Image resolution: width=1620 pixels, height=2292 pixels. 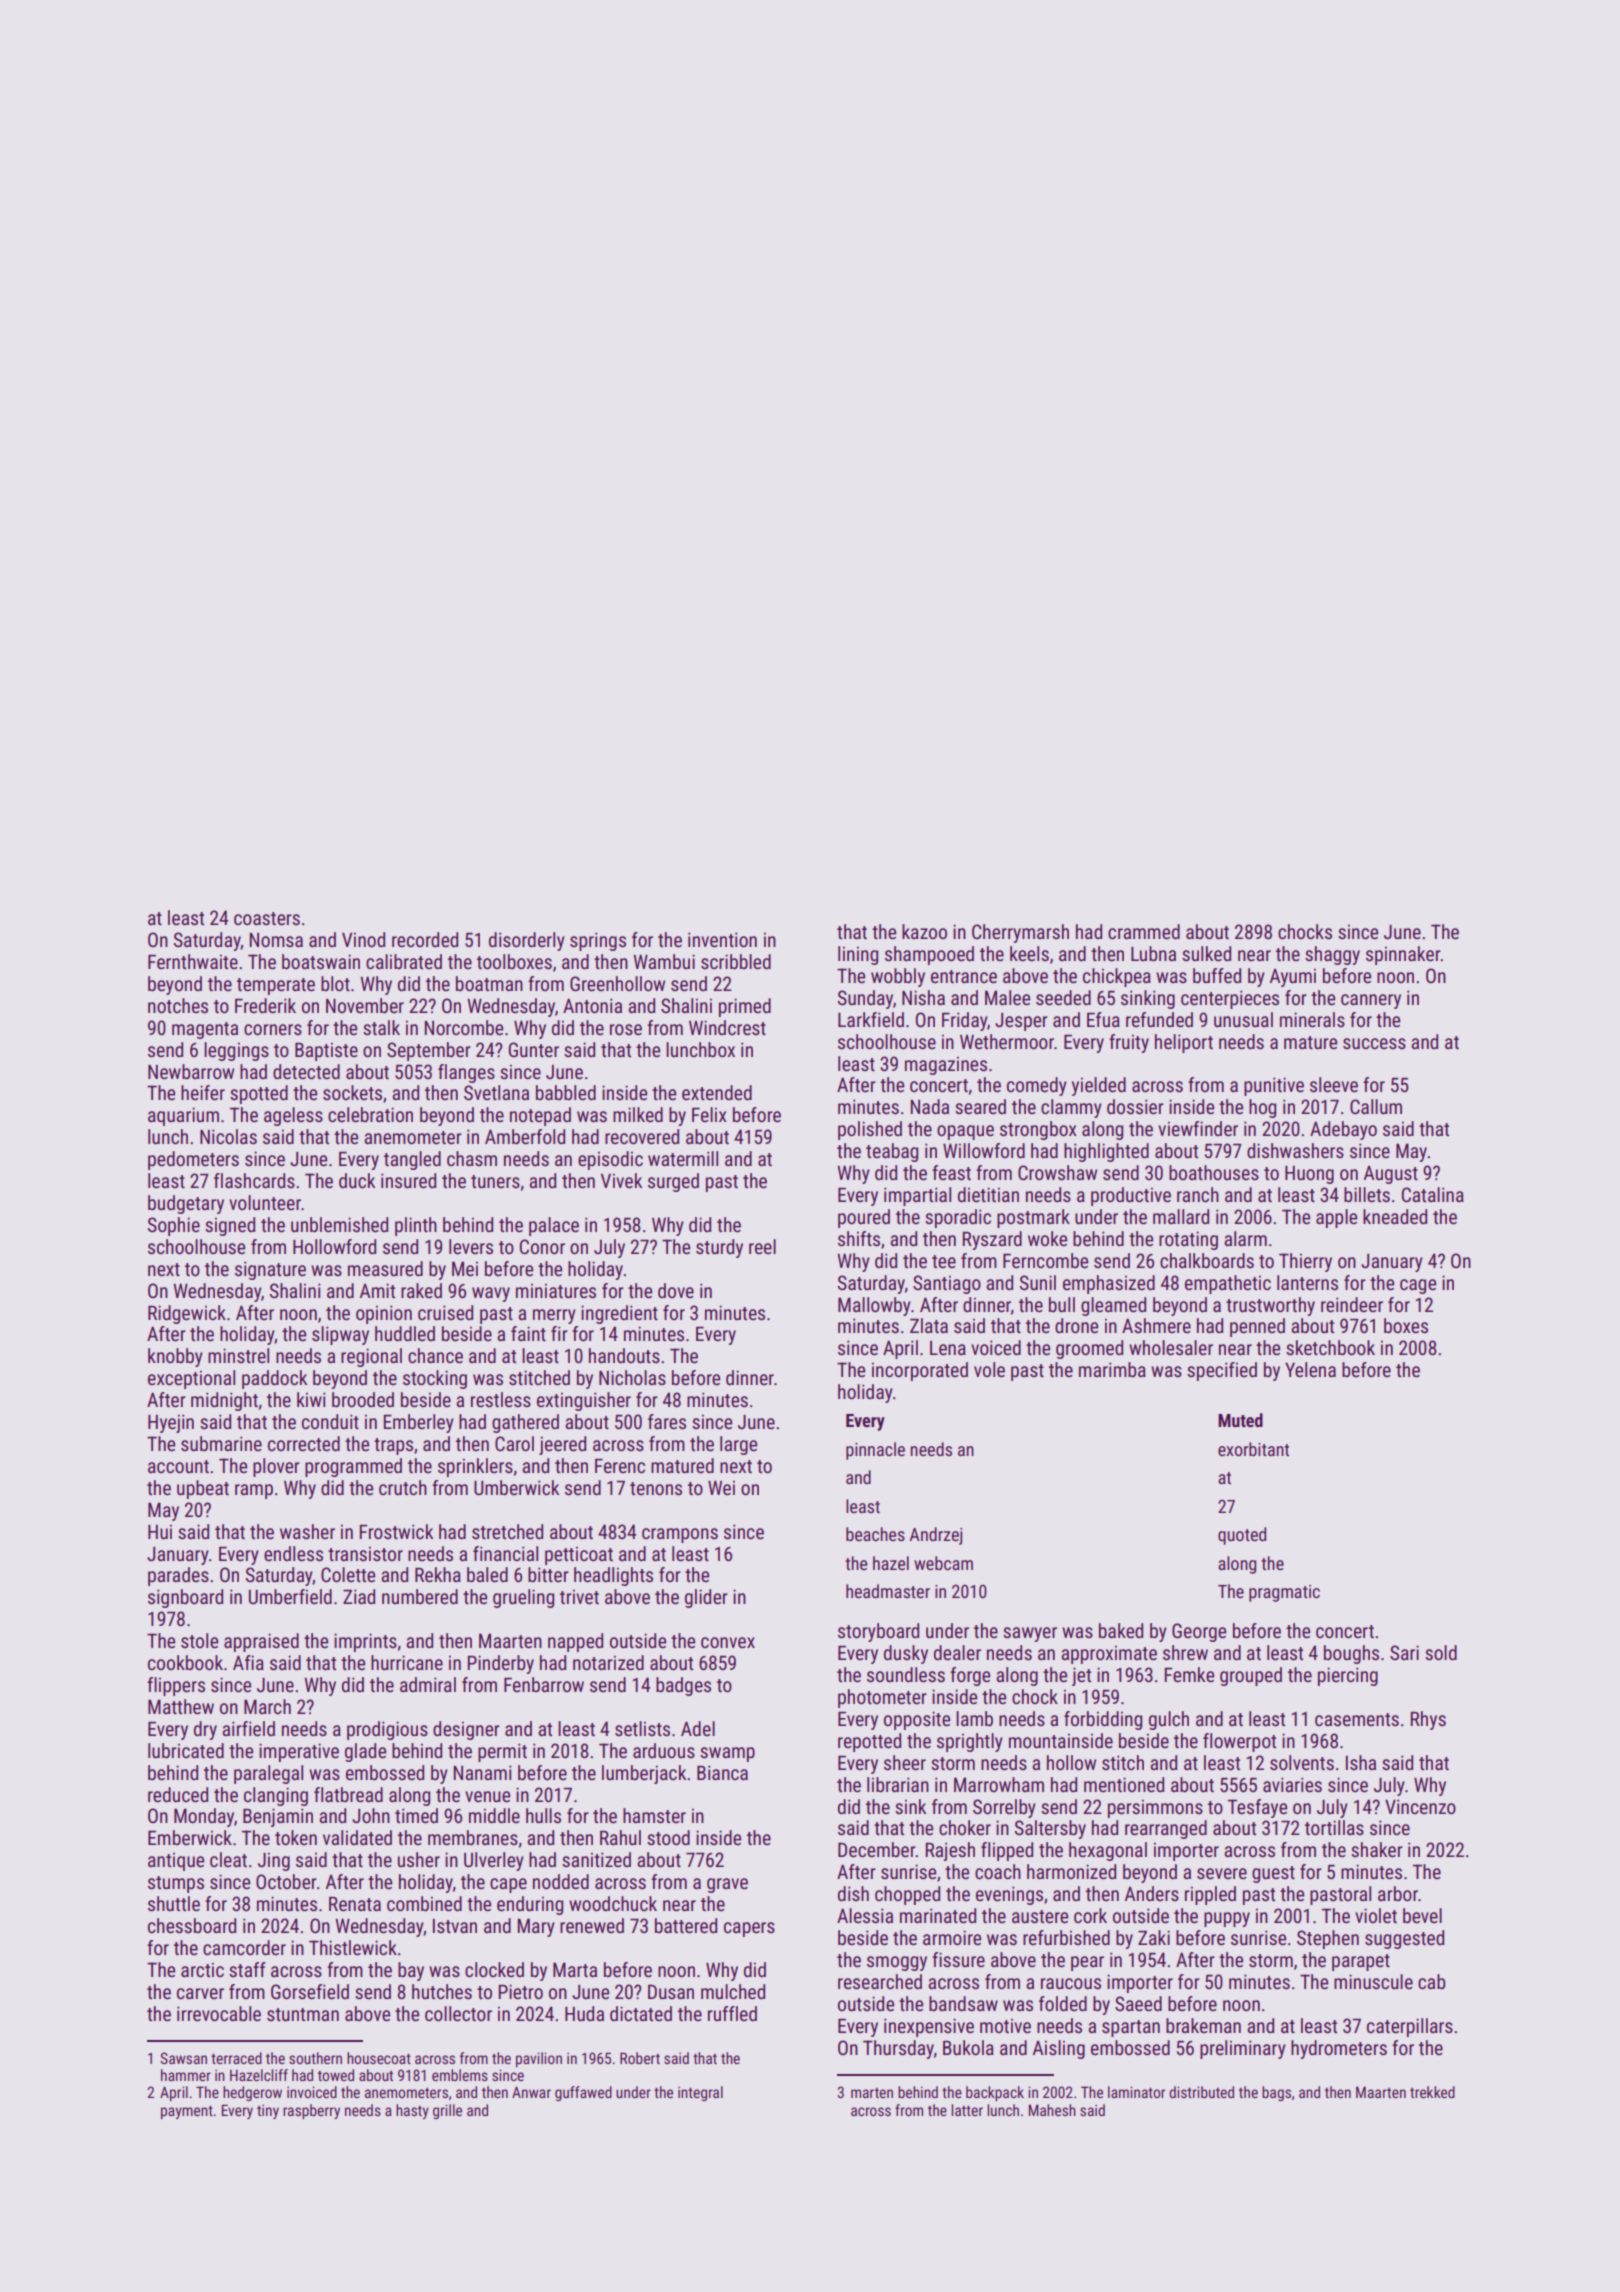 What do you see at coordinates (1052, 2110) in the image?
I see `Mahesh` at bounding box center [1052, 2110].
